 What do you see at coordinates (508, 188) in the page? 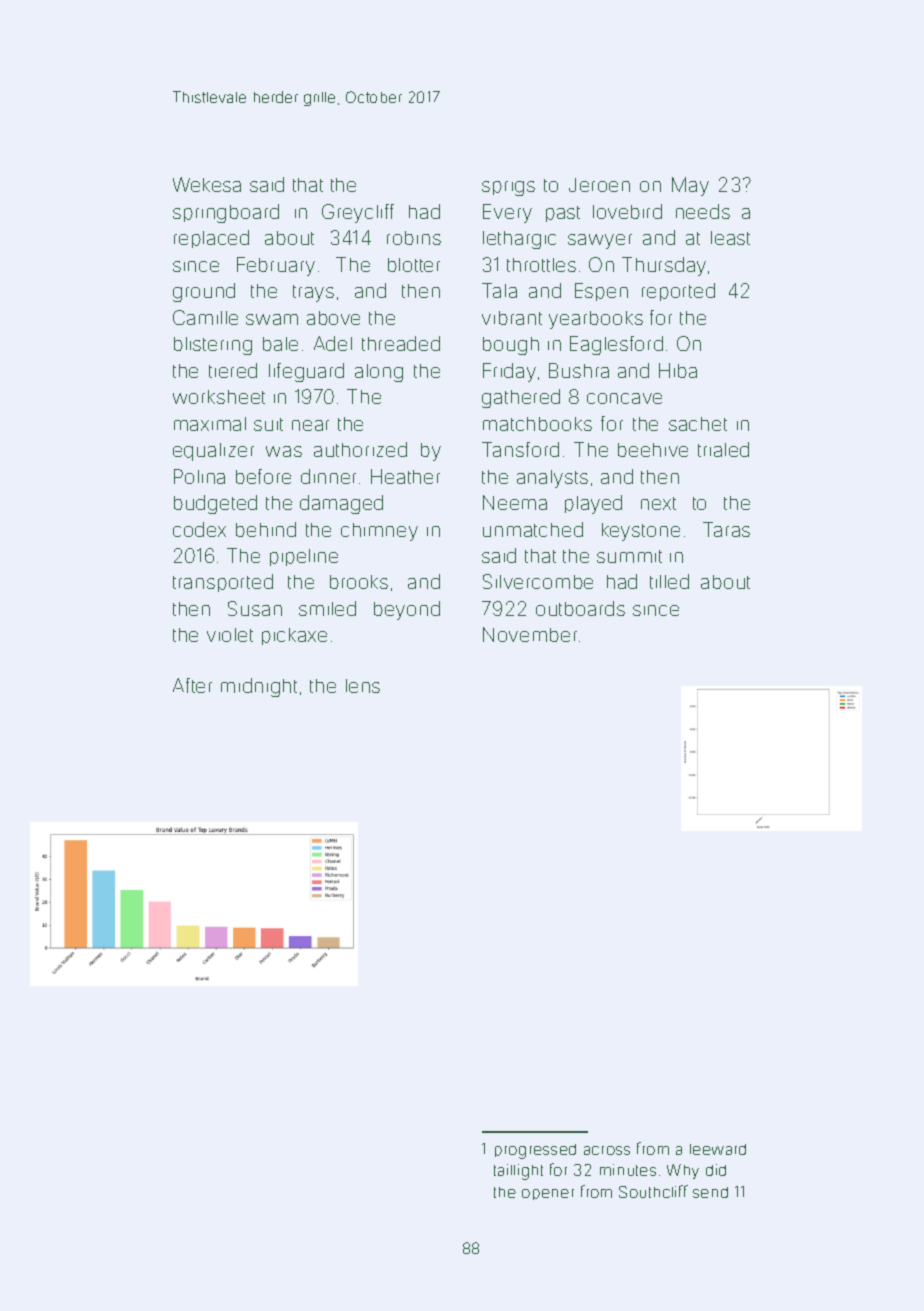
I see `sprigs` at bounding box center [508, 188].
